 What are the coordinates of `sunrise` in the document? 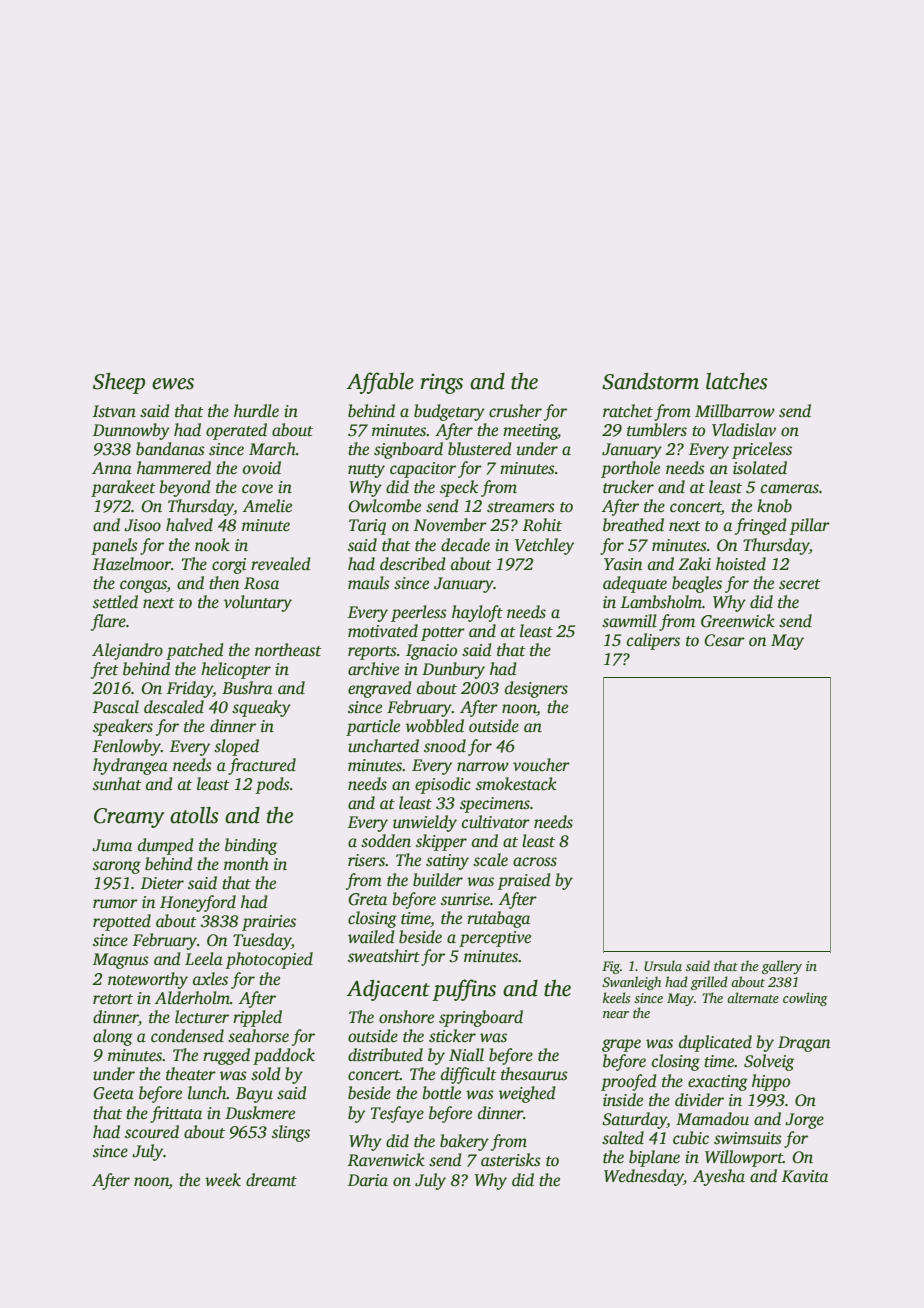 It's located at (465, 899).
